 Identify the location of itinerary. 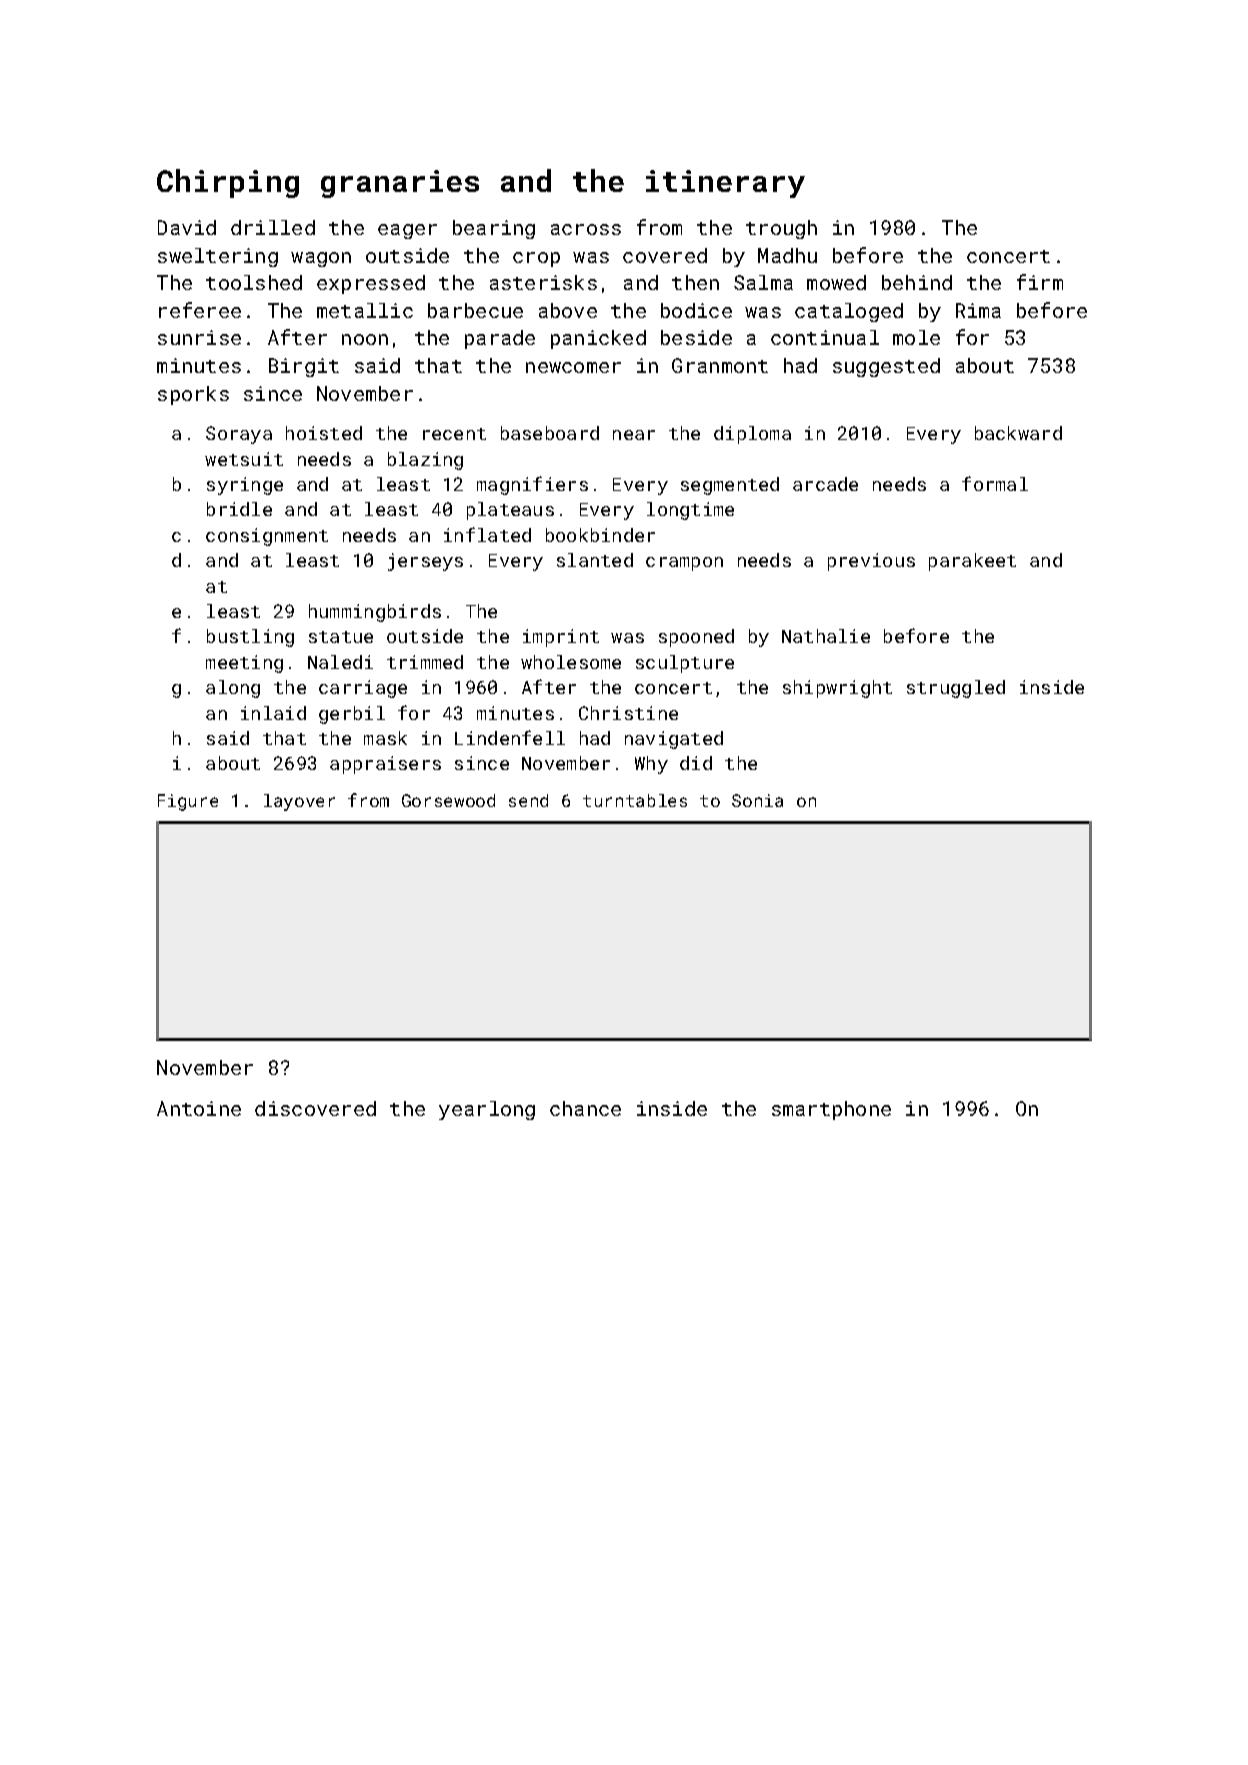
(725, 184).
